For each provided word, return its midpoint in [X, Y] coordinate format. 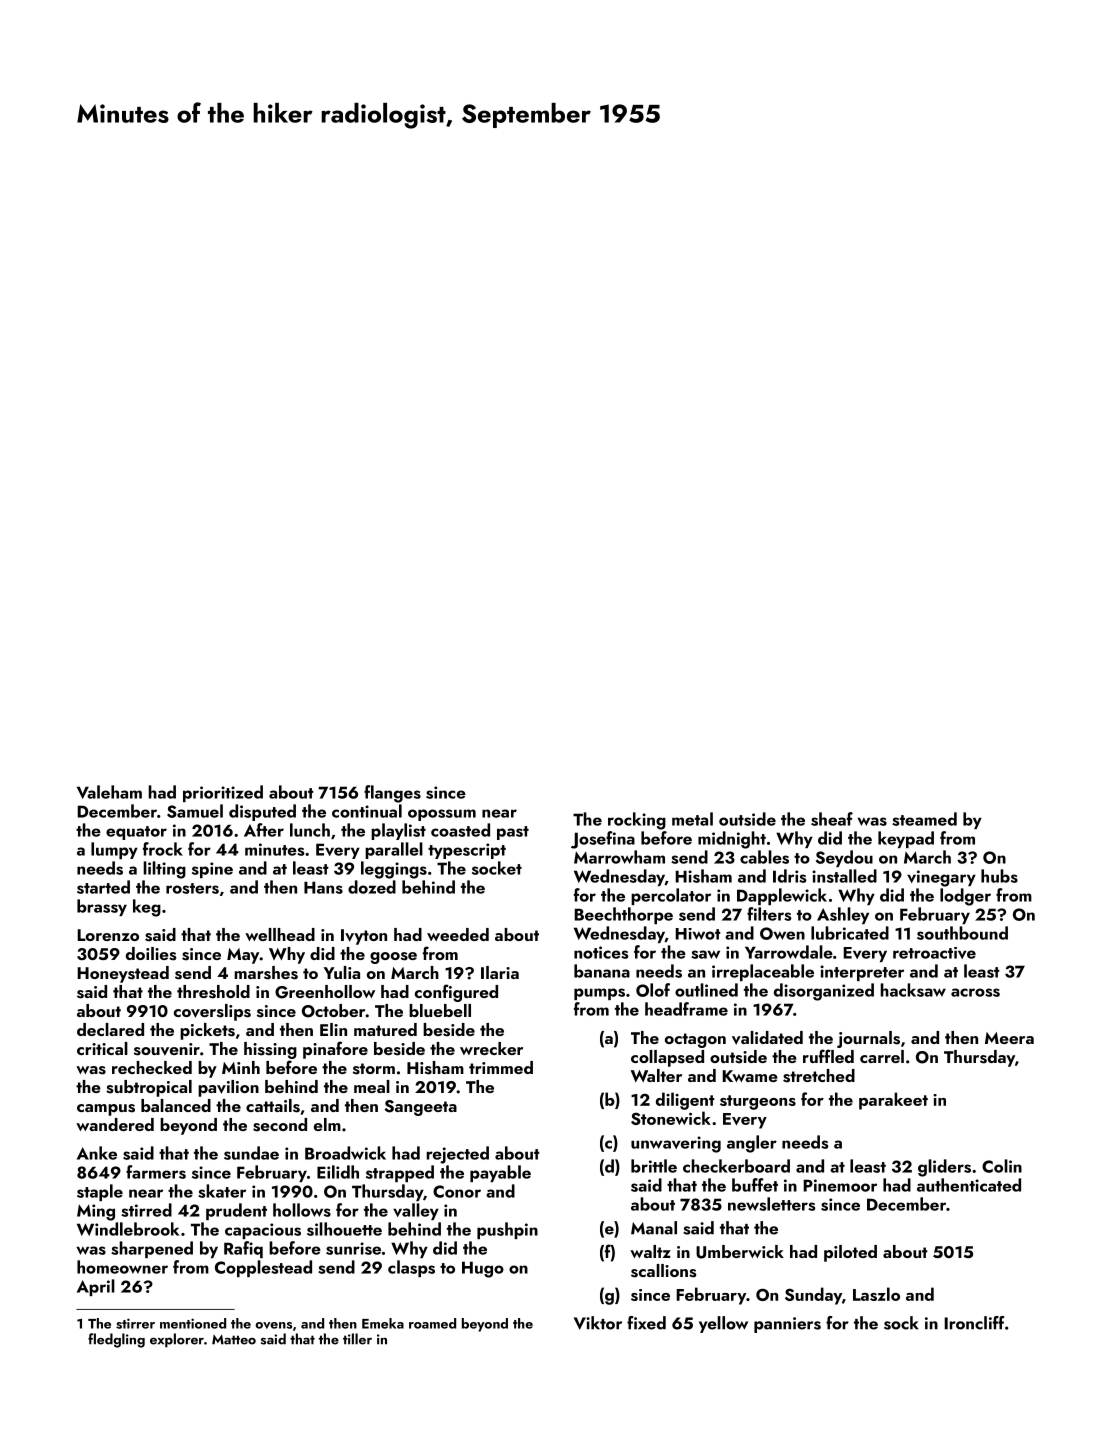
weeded [458, 934]
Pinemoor [840, 1185]
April [96, 1287]
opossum [442, 815]
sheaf [832, 819]
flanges [392, 794]
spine [212, 870]
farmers [156, 1172]
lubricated [850, 933]
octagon [695, 1040]
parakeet [893, 1101]
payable [500, 1173]
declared [110, 1029]
